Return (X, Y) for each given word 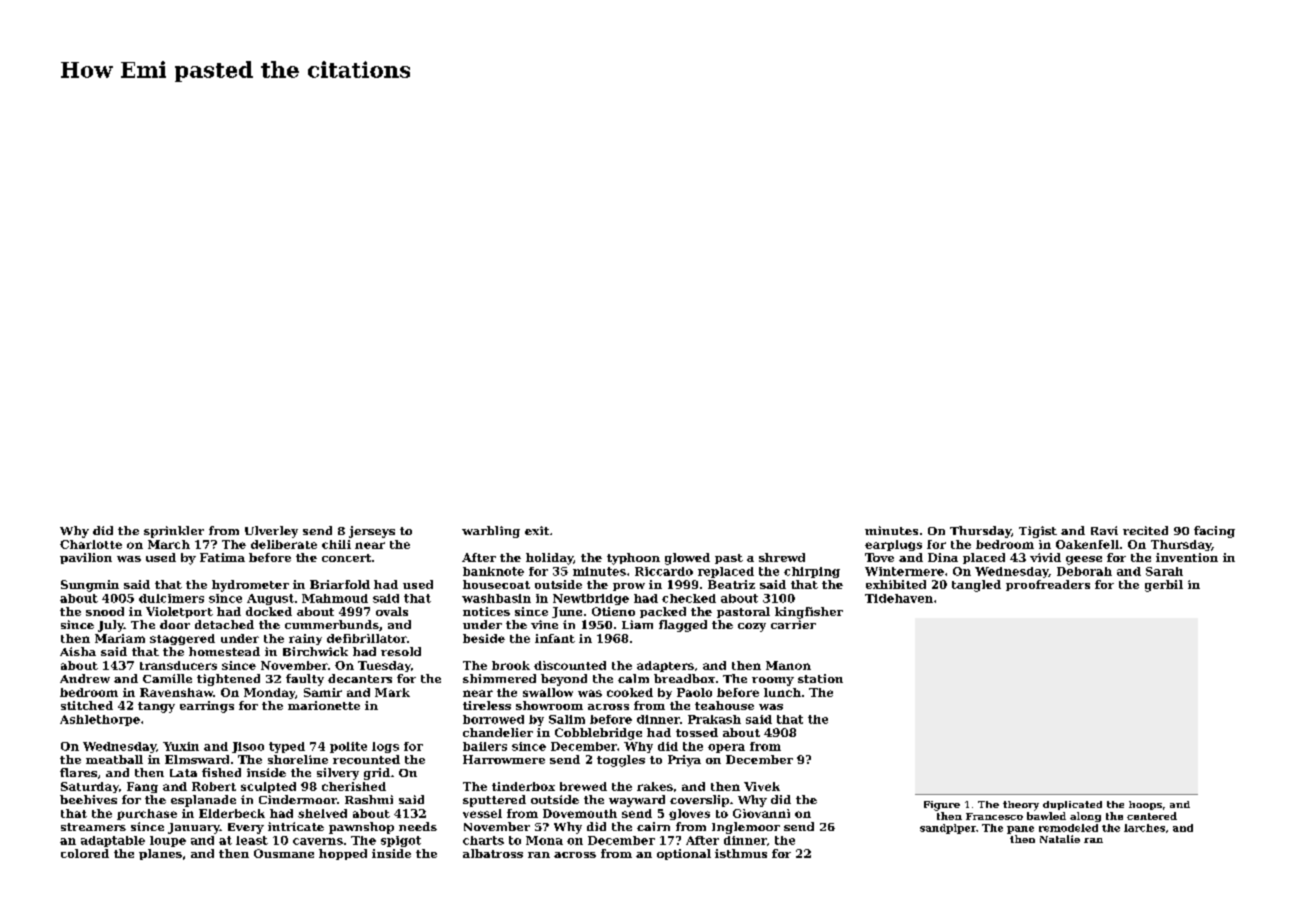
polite (348, 747)
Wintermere (904, 571)
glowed (687, 559)
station (820, 678)
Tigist (1038, 532)
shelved (322, 813)
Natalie (1060, 839)
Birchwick (315, 651)
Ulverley (271, 532)
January (194, 828)
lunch (782, 692)
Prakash (714, 719)
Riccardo (664, 571)
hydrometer (250, 586)
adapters (665, 666)
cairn (653, 826)
